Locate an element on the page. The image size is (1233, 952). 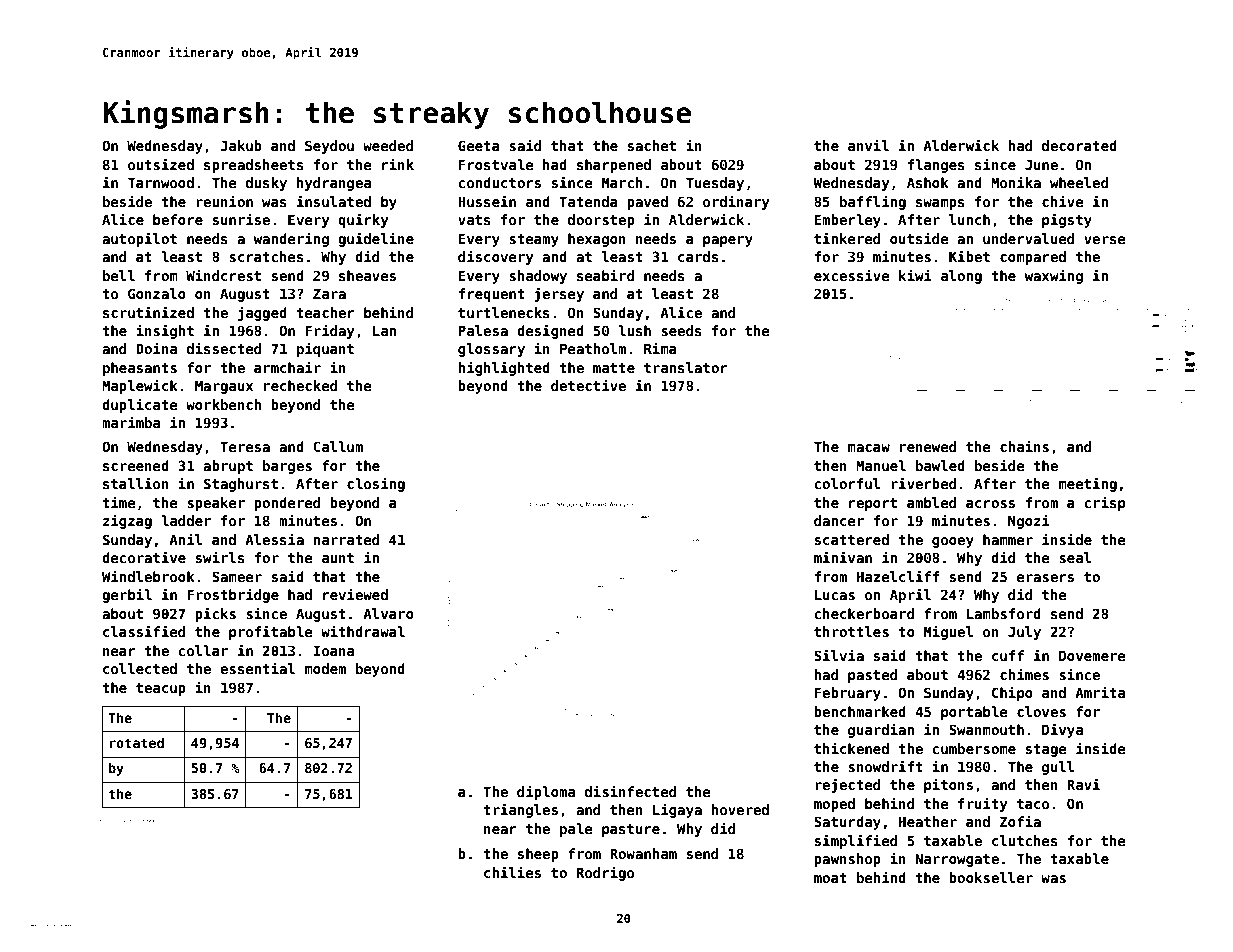
dusky is located at coordinates (266, 184).
